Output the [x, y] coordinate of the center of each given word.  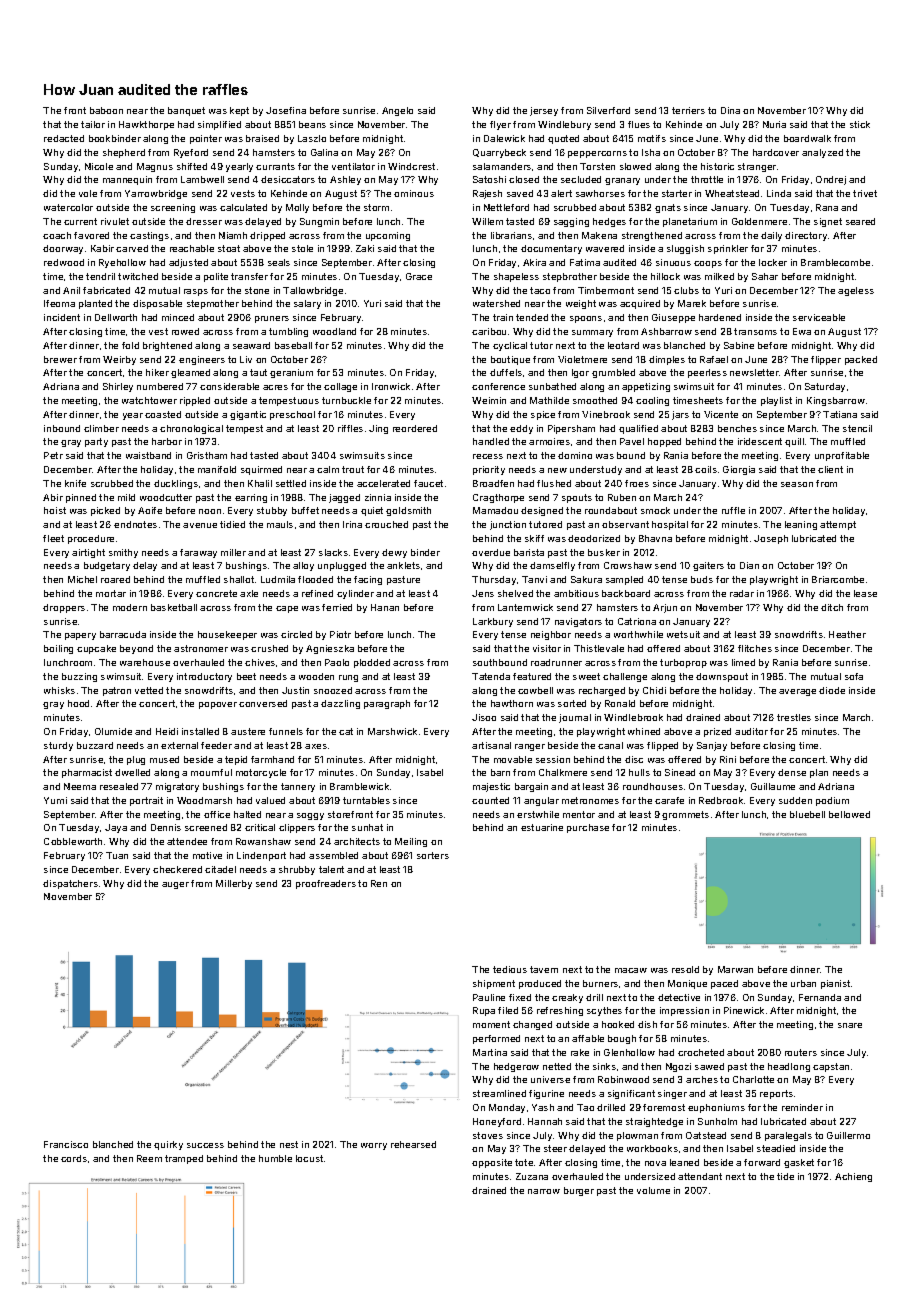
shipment [494, 984]
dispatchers [70, 884]
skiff [534, 538]
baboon [106, 110]
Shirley [118, 387]
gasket [799, 1163]
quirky [168, 1145]
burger [579, 1191]
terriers [688, 110]
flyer [500, 125]
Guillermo [848, 1135]
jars [680, 415]
